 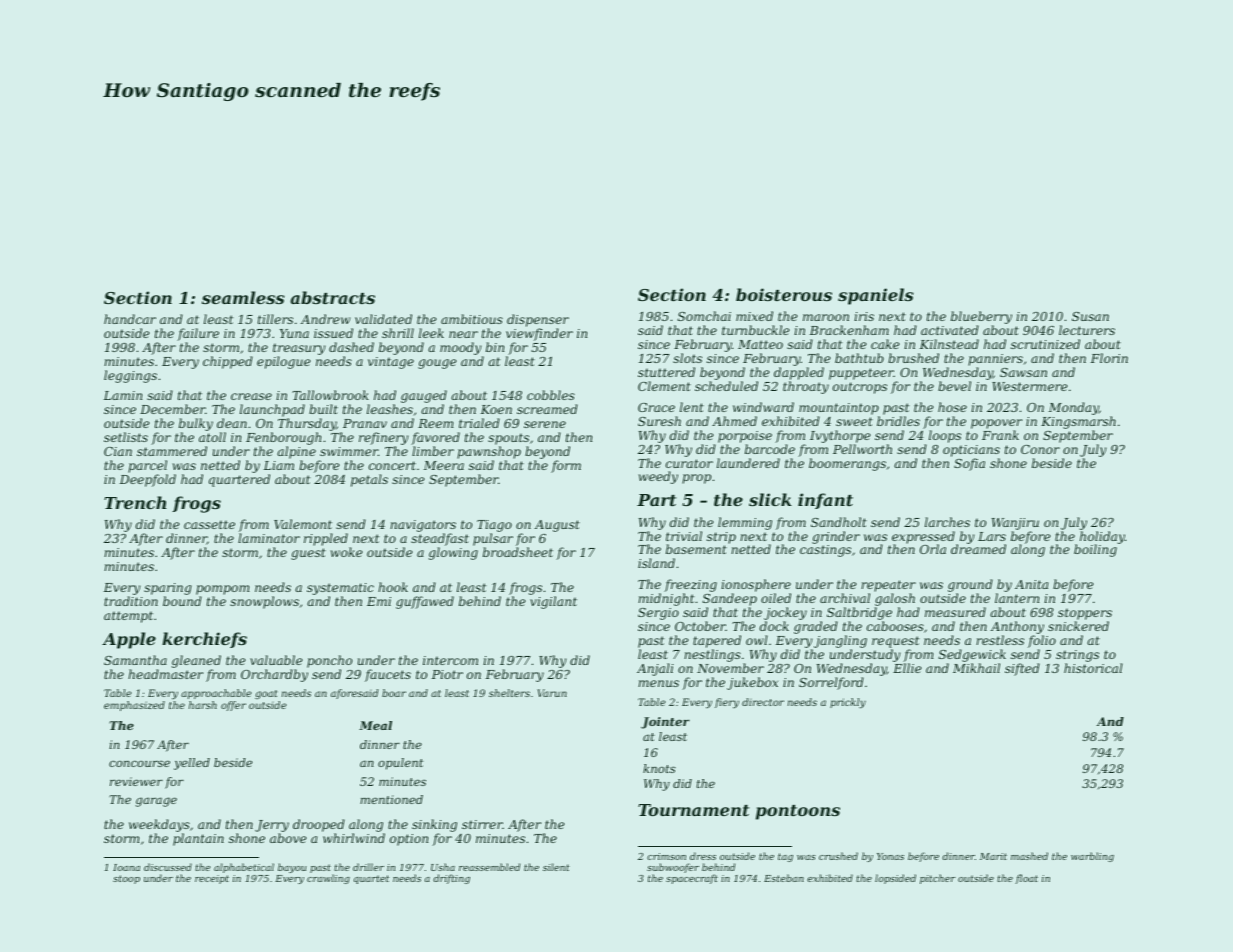 What do you see at coordinates (204, 640) in the page?
I see `kerchiefs` at bounding box center [204, 640].
